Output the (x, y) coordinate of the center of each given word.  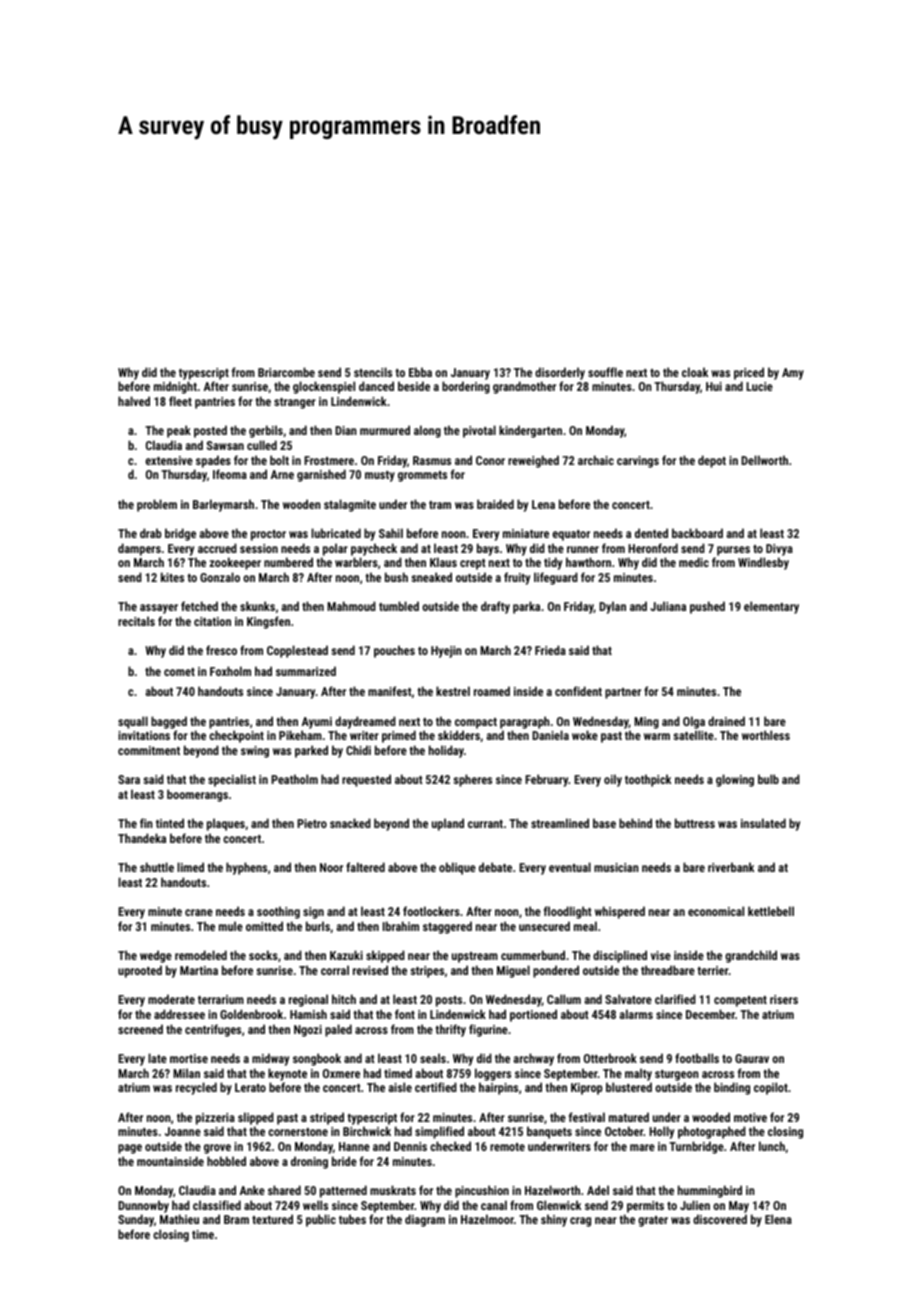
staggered (447, 927)
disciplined (620, 956)
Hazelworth (552, 1190)
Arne (282, 474)
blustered (629, 1087)
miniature (526, 533)
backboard (697, 533)
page (130, 1149)
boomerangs (197, 795)
